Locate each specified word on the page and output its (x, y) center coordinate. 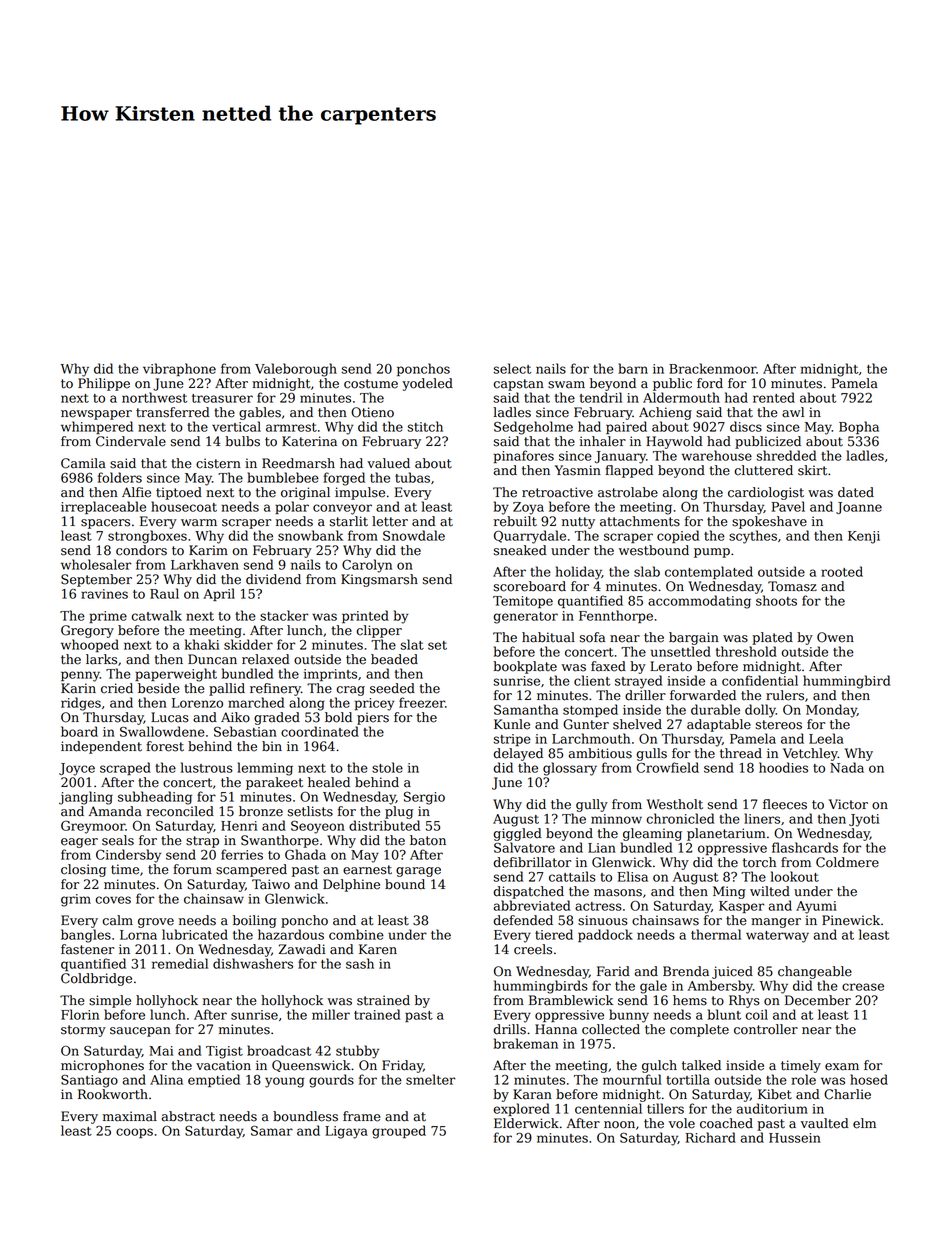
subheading (155, 798)
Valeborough (296, 370)
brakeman (526, 1043)
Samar (272, 1130)
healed (329, 782)
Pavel (788, 506)
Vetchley (810, 754)
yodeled (427, 384)
